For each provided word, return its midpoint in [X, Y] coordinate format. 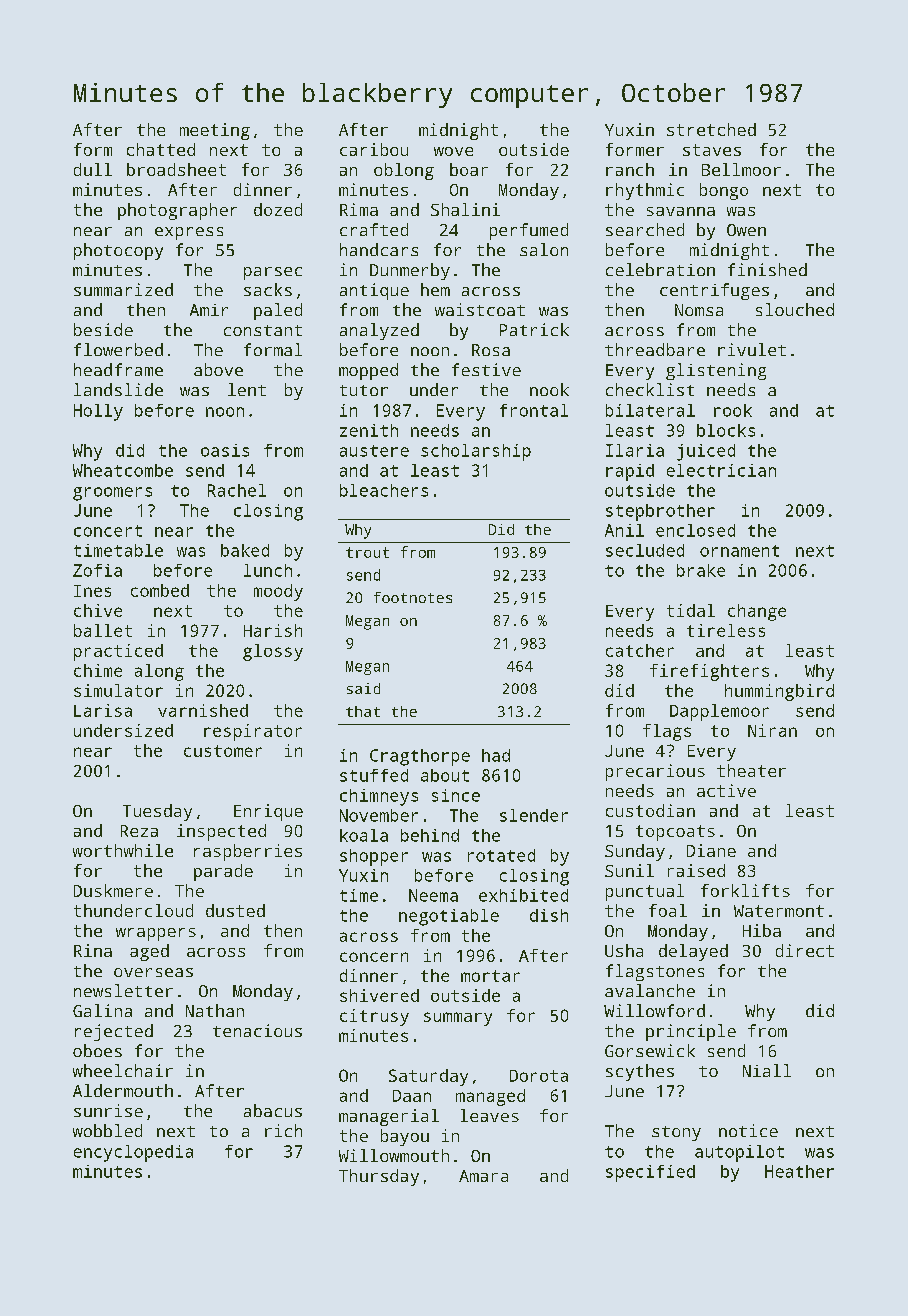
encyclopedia [133, 1153]
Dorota [539, 1076]
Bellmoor [741, 169]
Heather [799, 1171]
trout [367, 552]
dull [93, 169]
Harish [273, 630]
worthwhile [123, 850]
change [757, 612]
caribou [374, 149]
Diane [711, 850]
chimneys [379, 797]
